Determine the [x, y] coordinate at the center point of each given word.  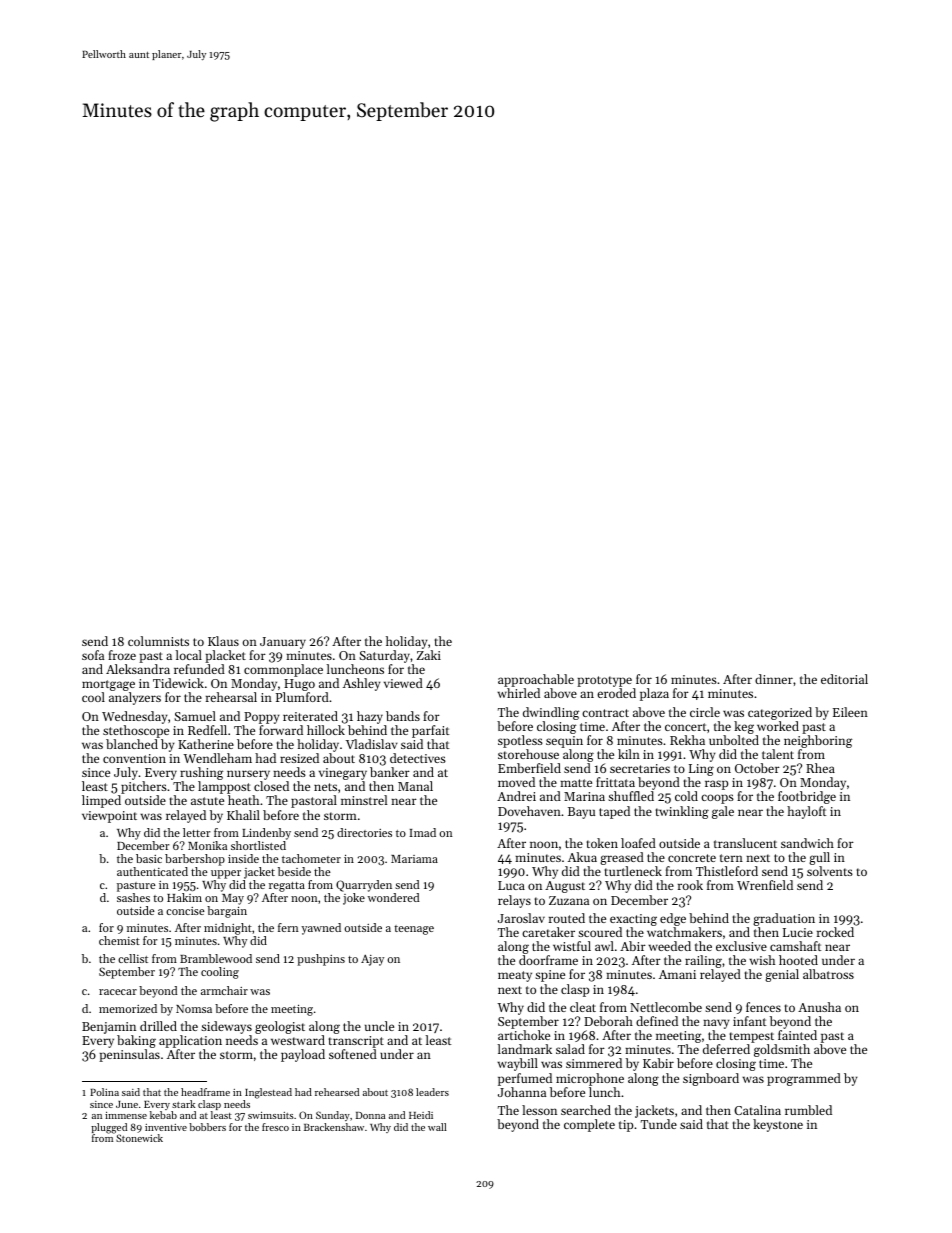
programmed [804, 1079]
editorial [844, 679]
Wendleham [217, 758]
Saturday [384, 656]
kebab [163, 1115]
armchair [224, 990]
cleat [583, 1007]
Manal [415, 786]
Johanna [522, 1092]
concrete [692, 858]
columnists [158, 641]
